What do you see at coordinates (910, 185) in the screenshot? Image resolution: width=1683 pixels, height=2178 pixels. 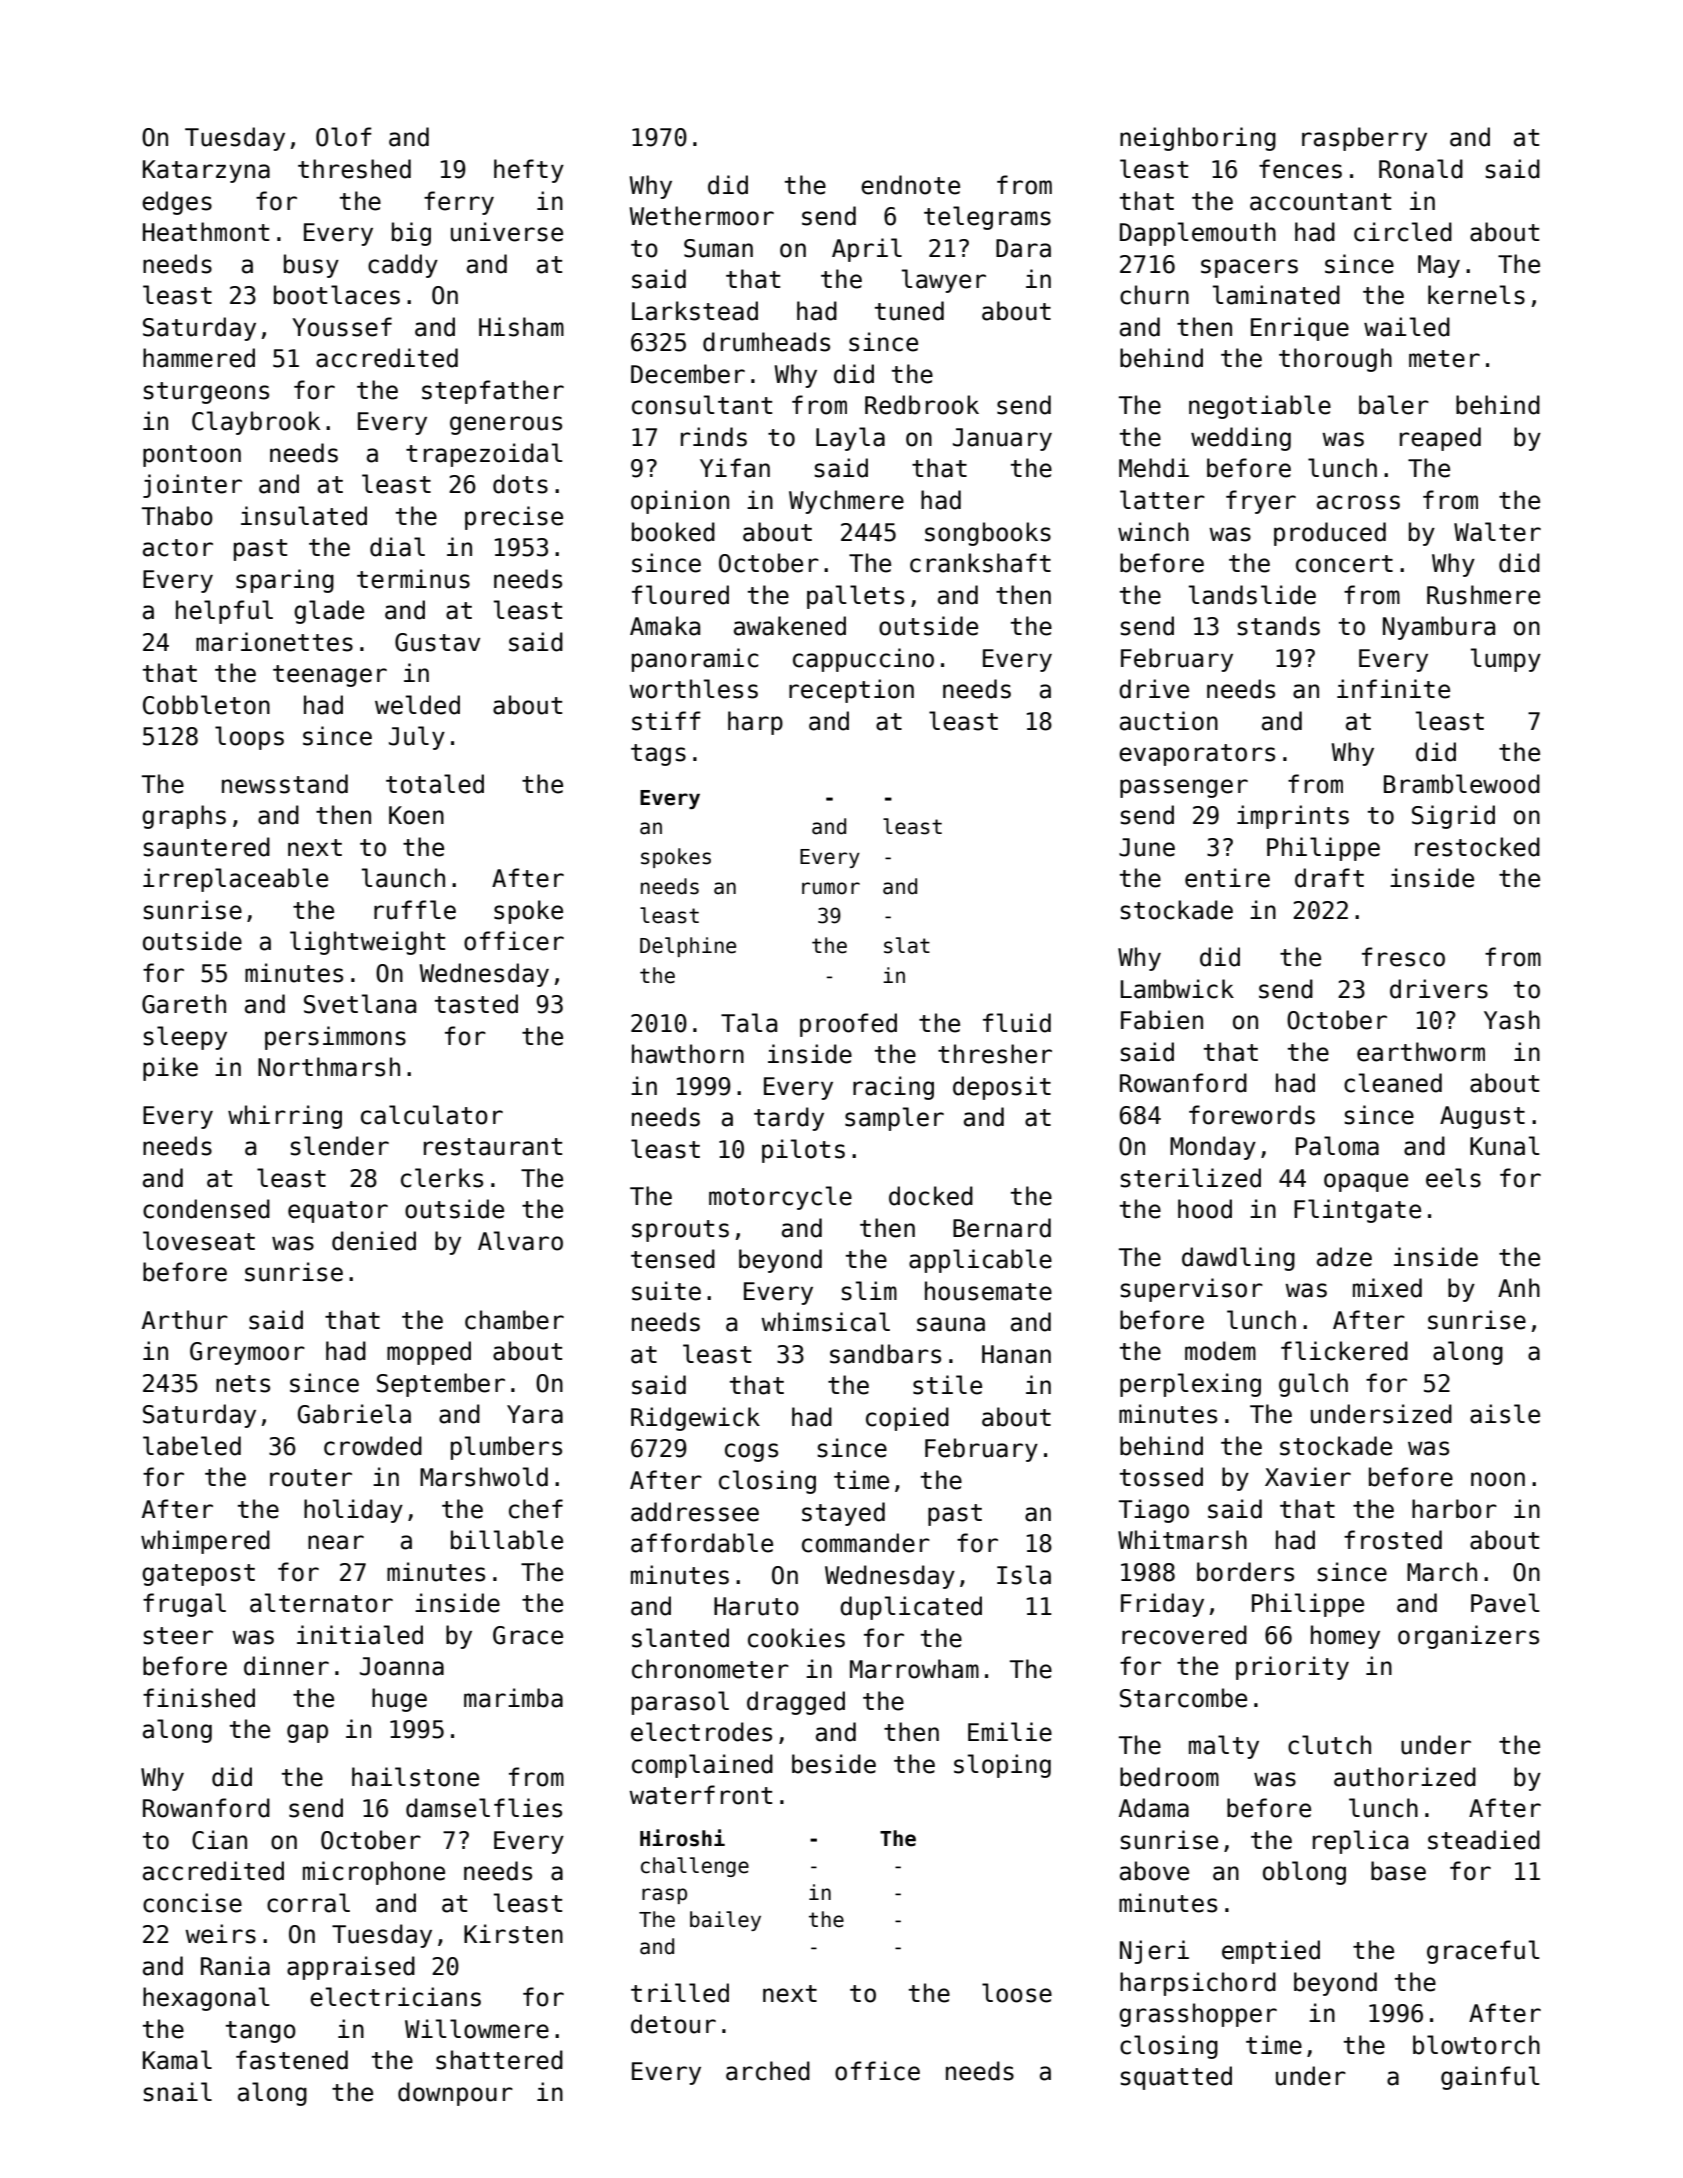 I see `endnote` at bounding box center [910, 185].
